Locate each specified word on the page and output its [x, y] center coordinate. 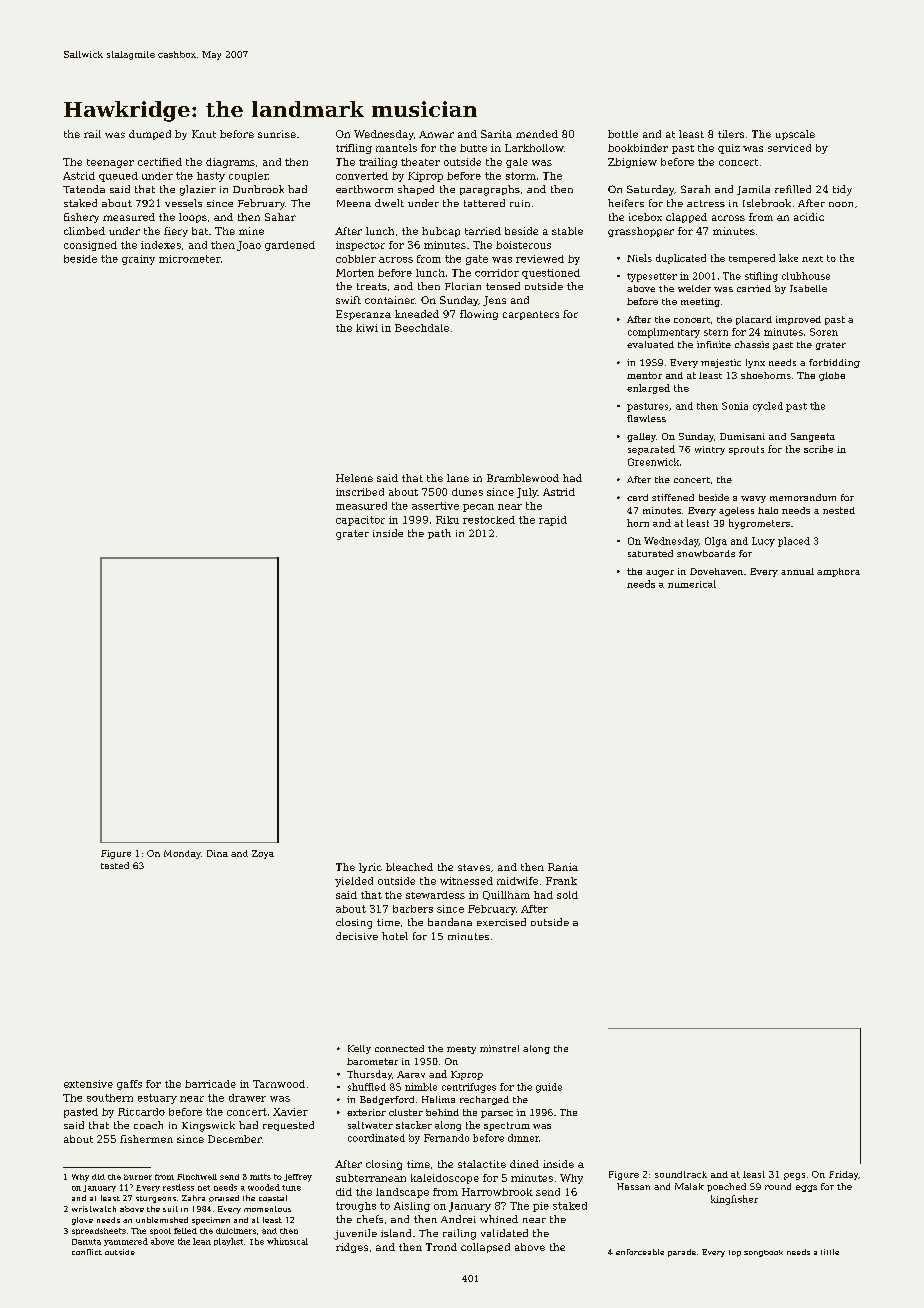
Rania [563, 867]
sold [567, 895]
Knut [204, 134]
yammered [126, 1242]
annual [797, 571]
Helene [354, 478]
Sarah [695, 189]
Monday [182, 854]
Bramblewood [523, 478]
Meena [354, 203]
